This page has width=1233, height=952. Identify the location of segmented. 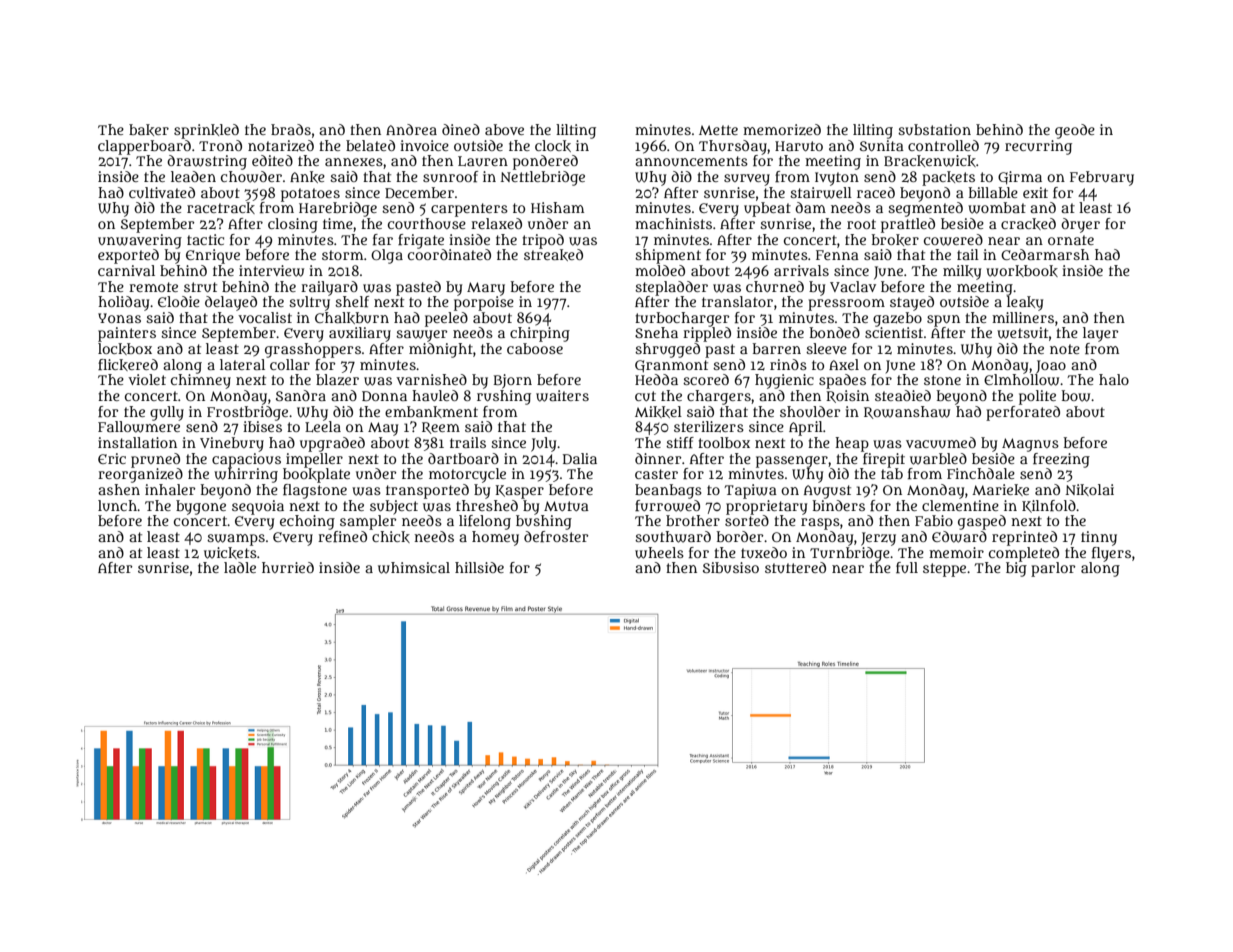
(925, 209).
